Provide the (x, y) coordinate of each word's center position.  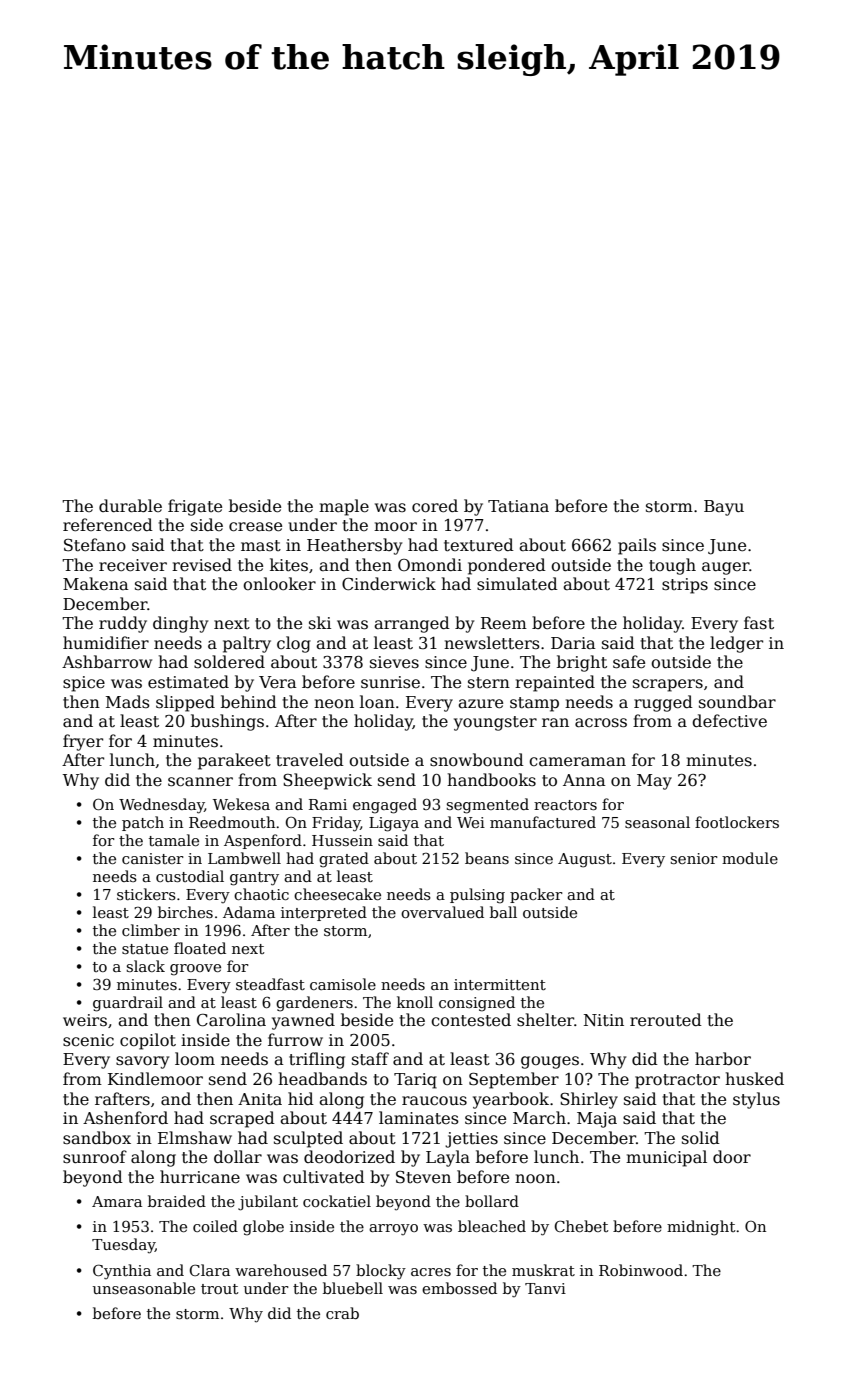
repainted (555, 683)
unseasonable (144, 1288)
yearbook (511, 1100)
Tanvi (545, 1288)
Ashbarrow (107, 662)
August (585, 860)
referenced (108, 525)
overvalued (442, 912)
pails (637, 546)
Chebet (581, 1226)
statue (145, 949)
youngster (495, 723)
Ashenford (125, 1118)
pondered (507, 566)
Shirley (589, 1100)
